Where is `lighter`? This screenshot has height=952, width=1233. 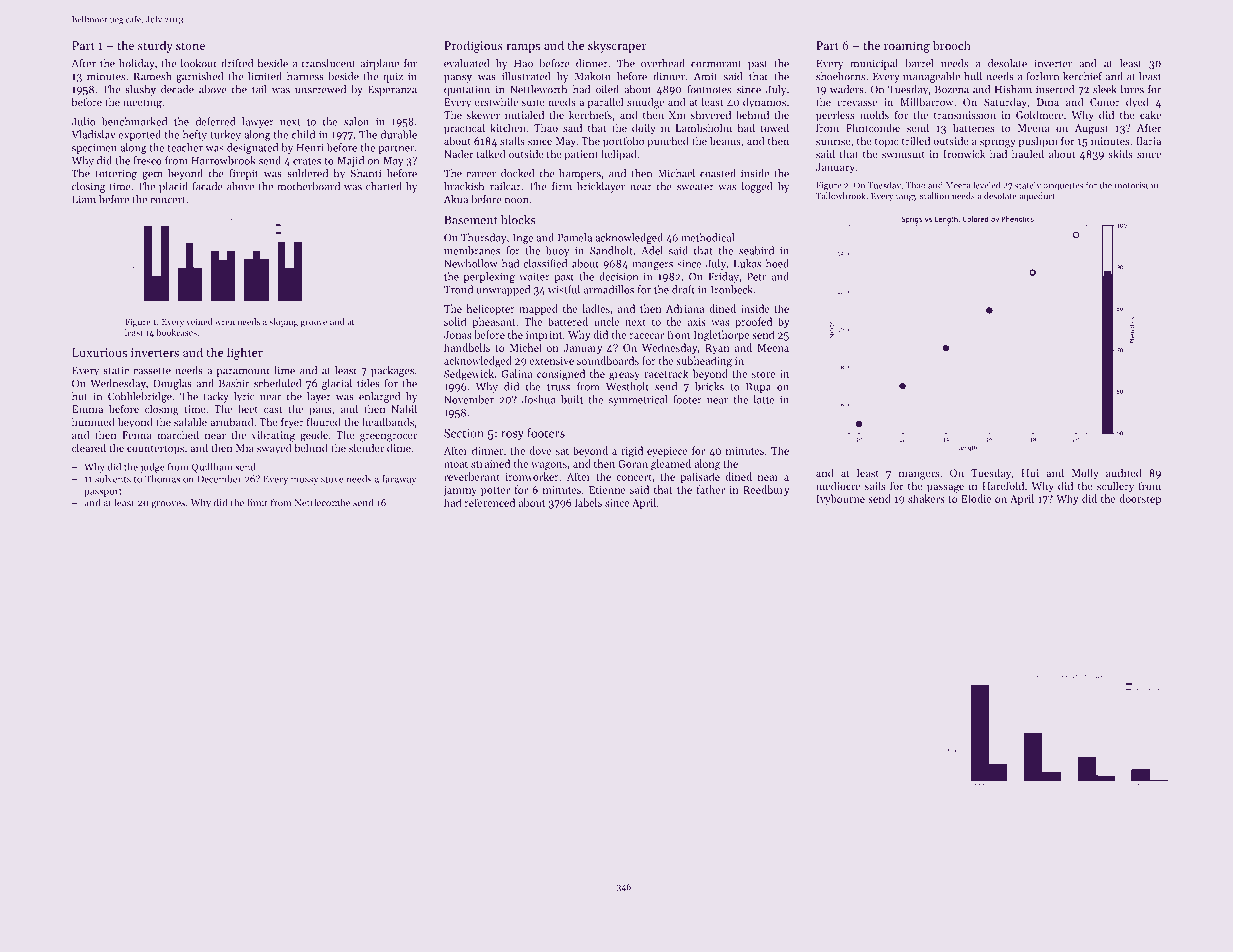 lighter is located at coordinates (245, 353).
